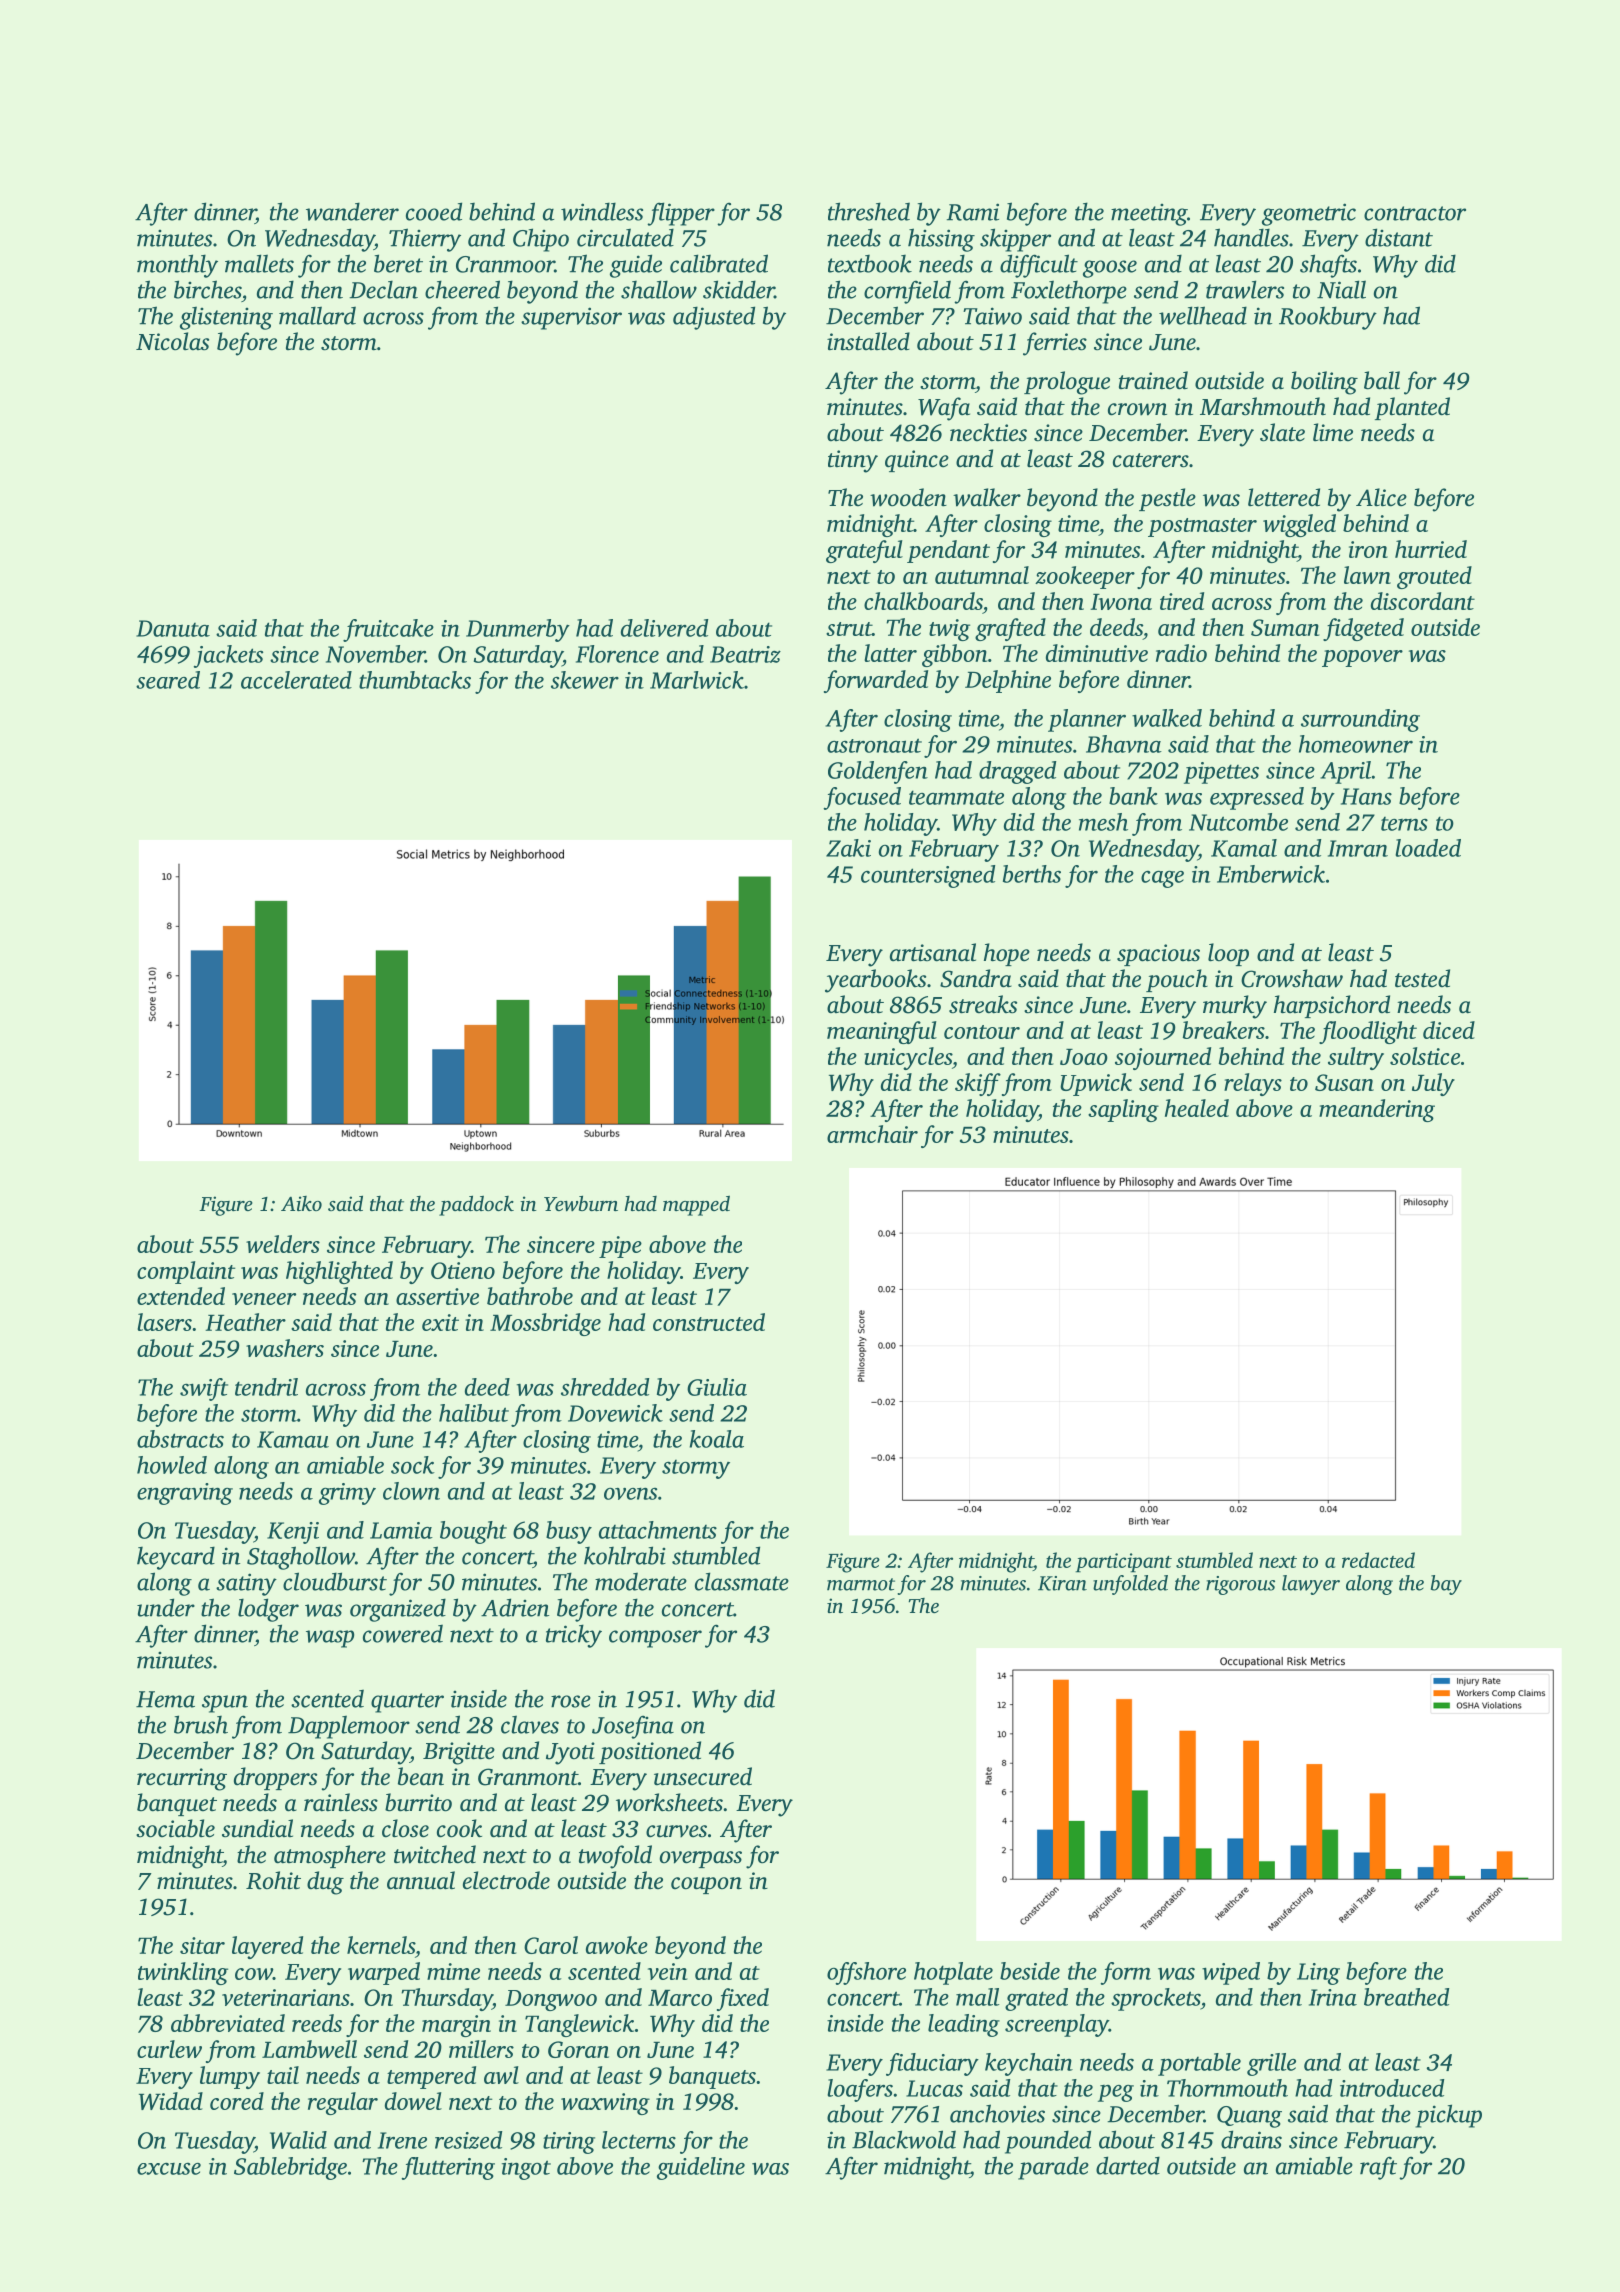 The image size is (1620, 2292). Describe the element at coordinates (615, 1413) in the screenshot. I see `Dovewick` at that location.
